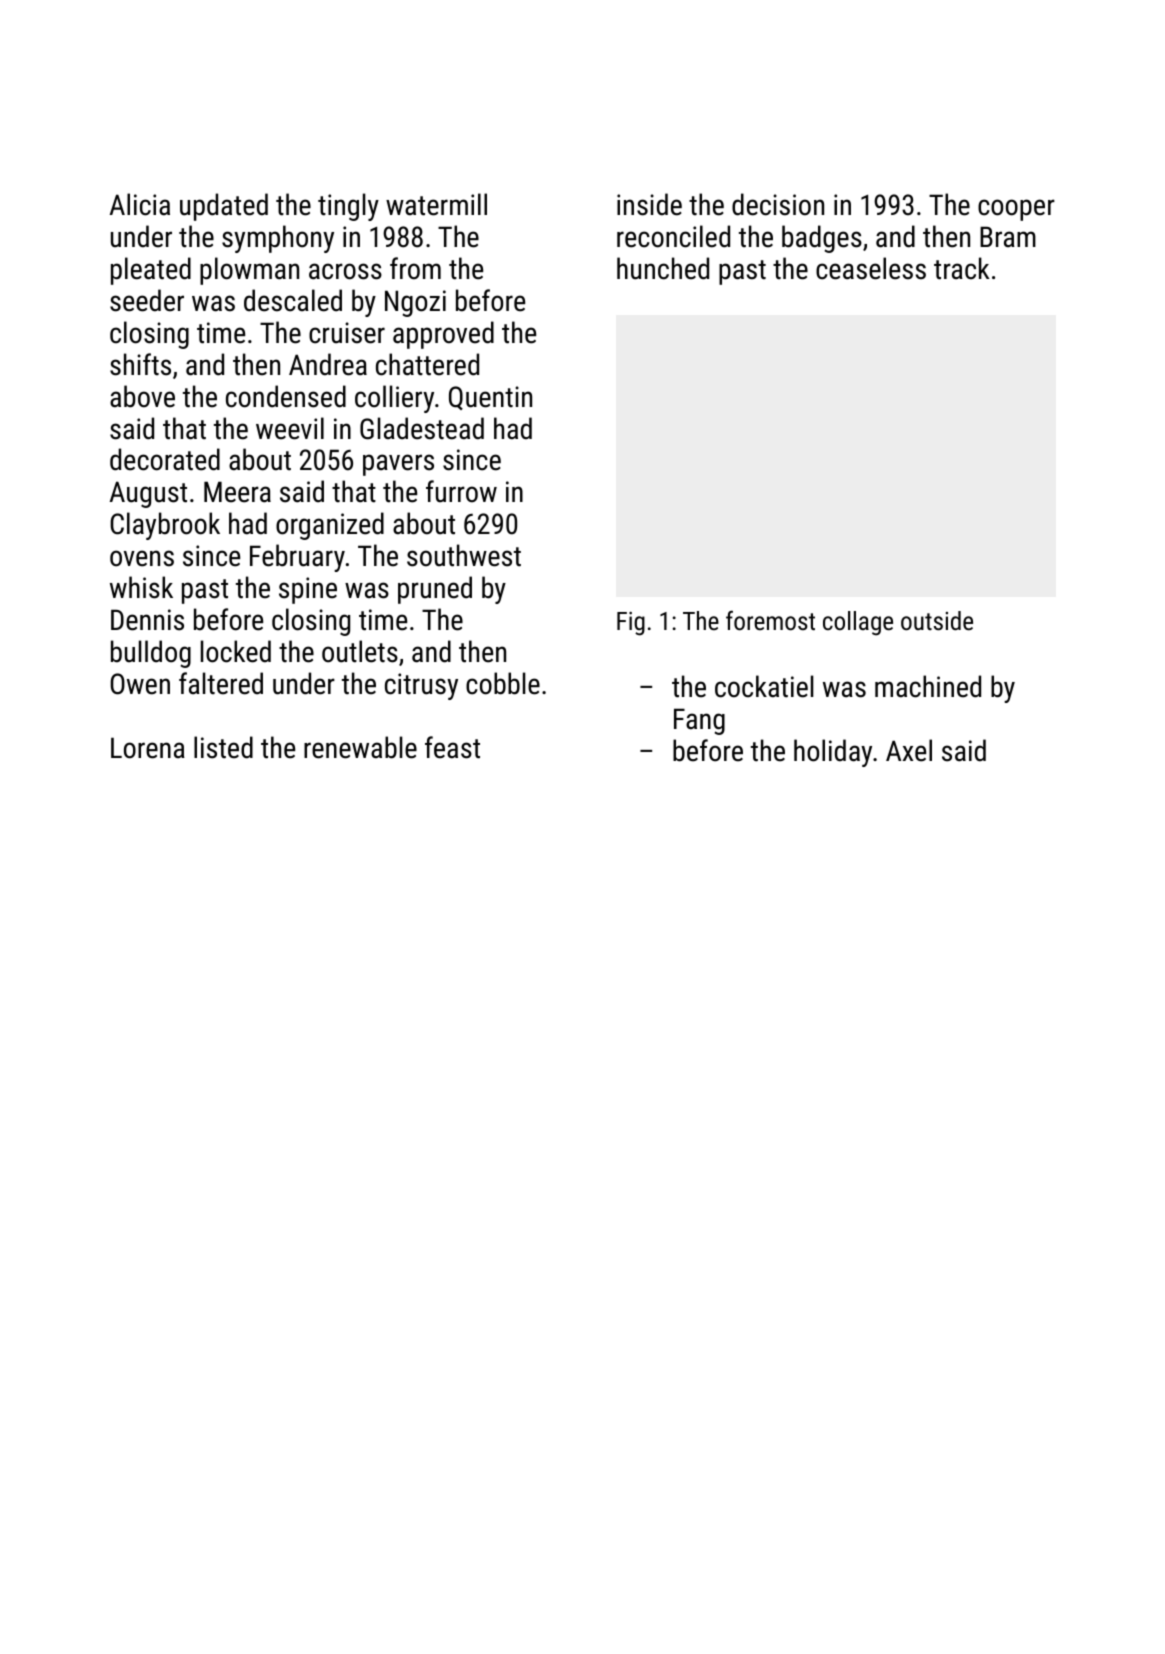 The height and width of the screenshot is (1654, 1165). I want to click on inside, so click(649, 204).
